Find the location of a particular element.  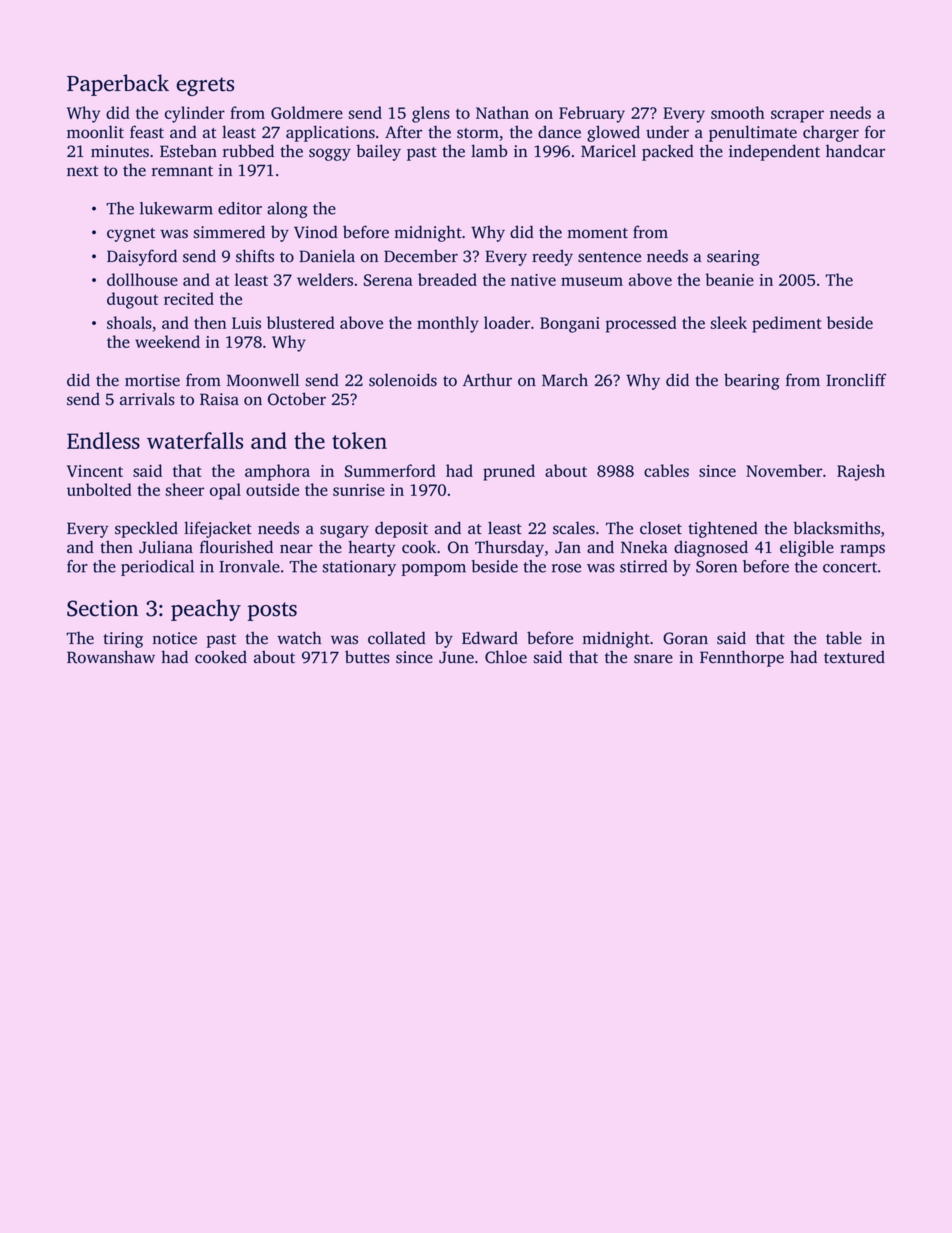

cables is located at coordinates (666, 470).
